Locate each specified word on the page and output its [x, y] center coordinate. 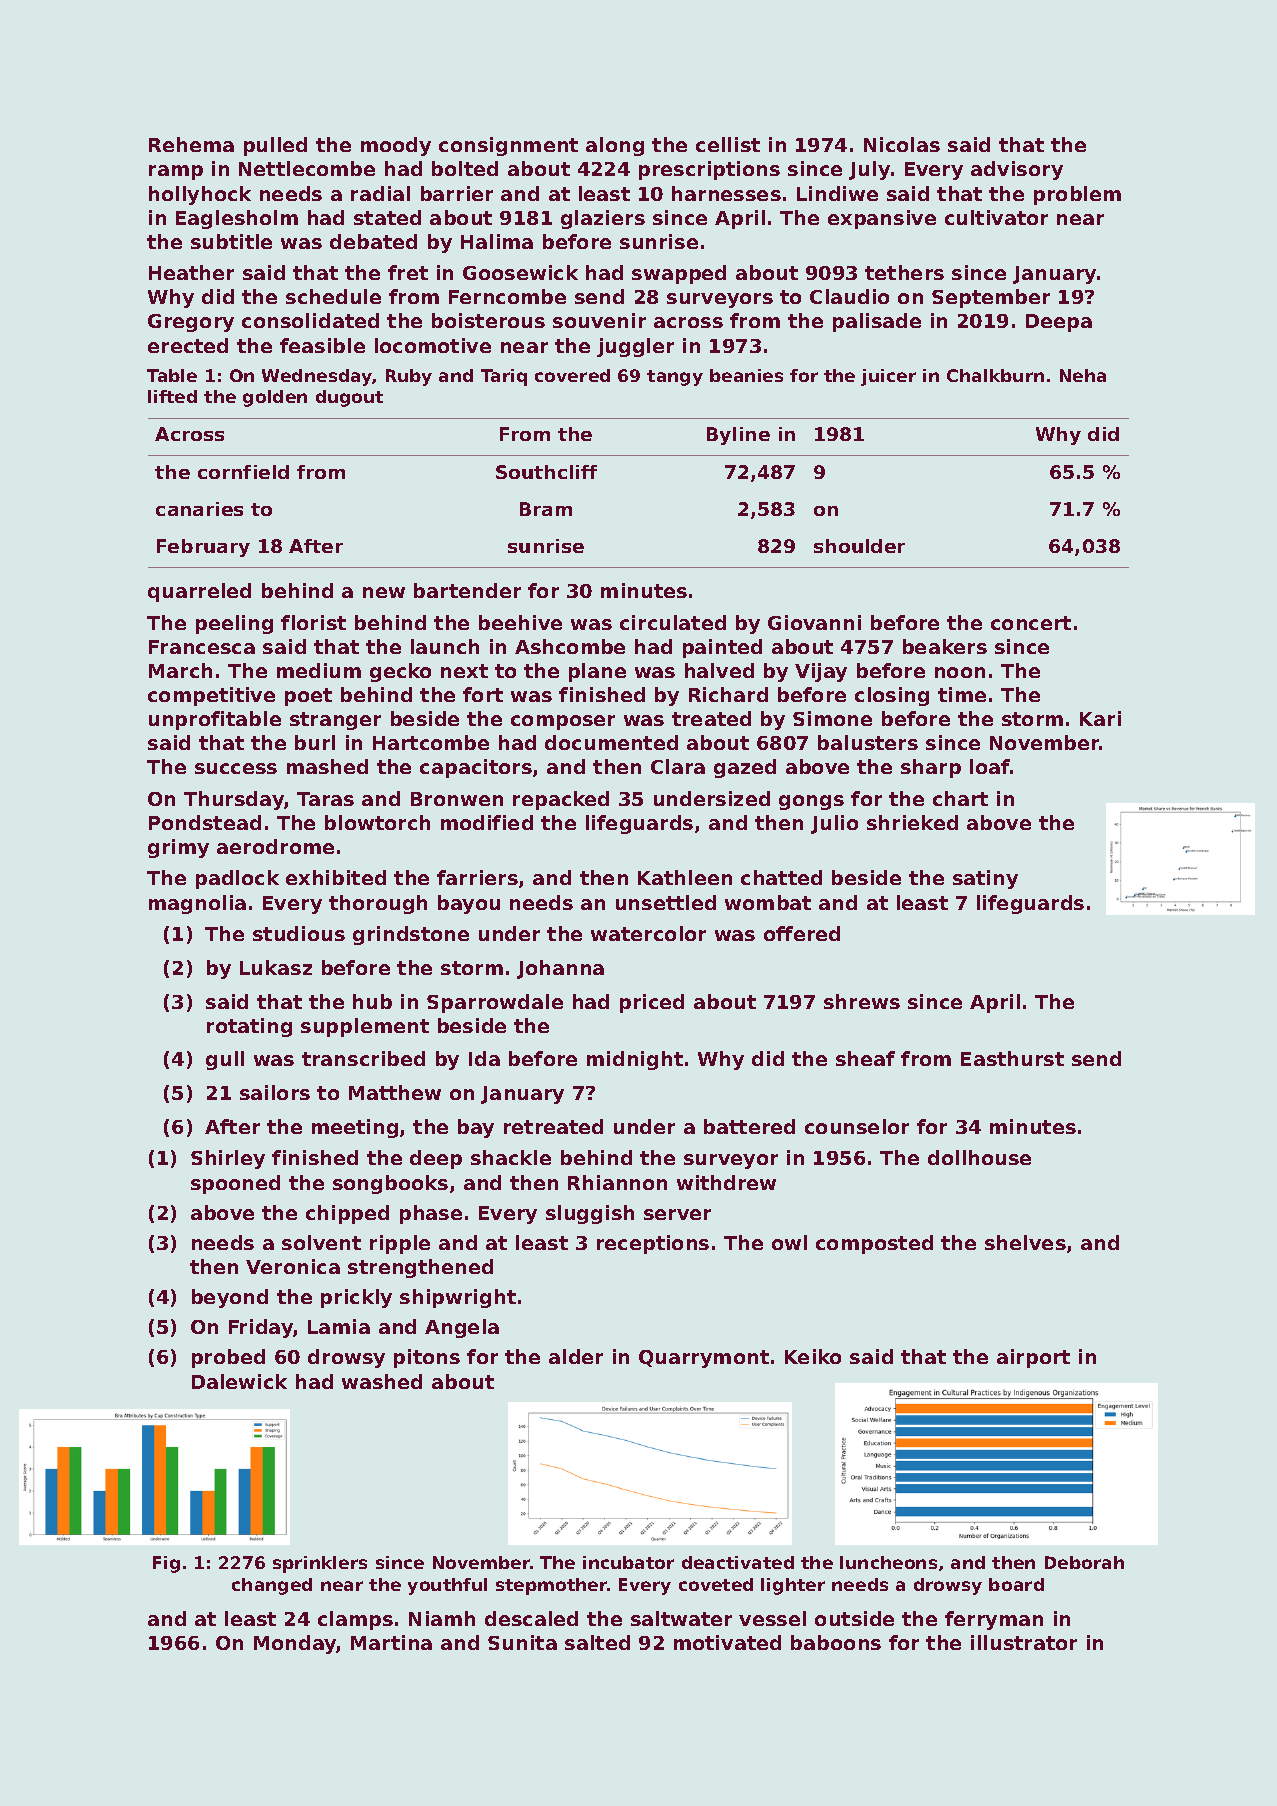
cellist [728, 144]
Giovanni [814, 622]
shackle [511, 1157]
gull [225, 1060]
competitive [211, 696]
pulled [275, 146]
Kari [1100, 718]
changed [272, 1586]
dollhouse [979, 1157]
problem [1077, 195]
